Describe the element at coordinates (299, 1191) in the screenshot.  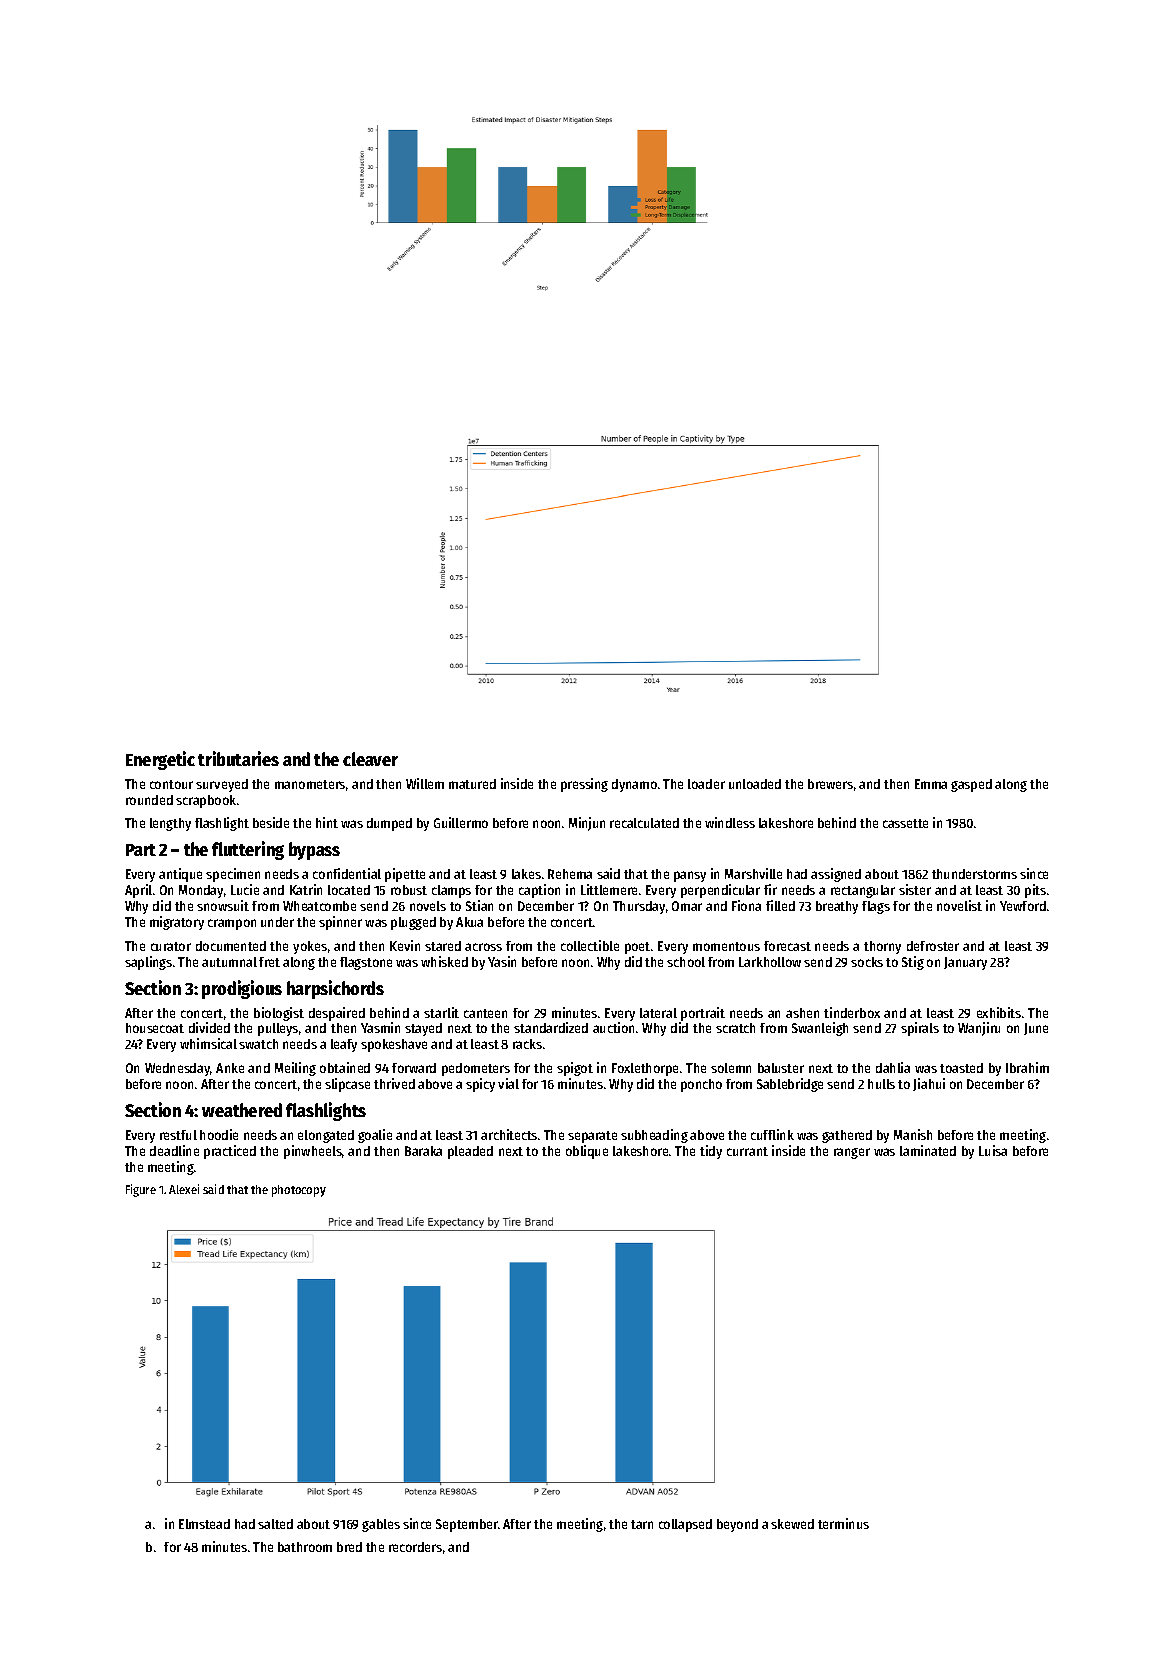
I see `photocopy` at that location.
